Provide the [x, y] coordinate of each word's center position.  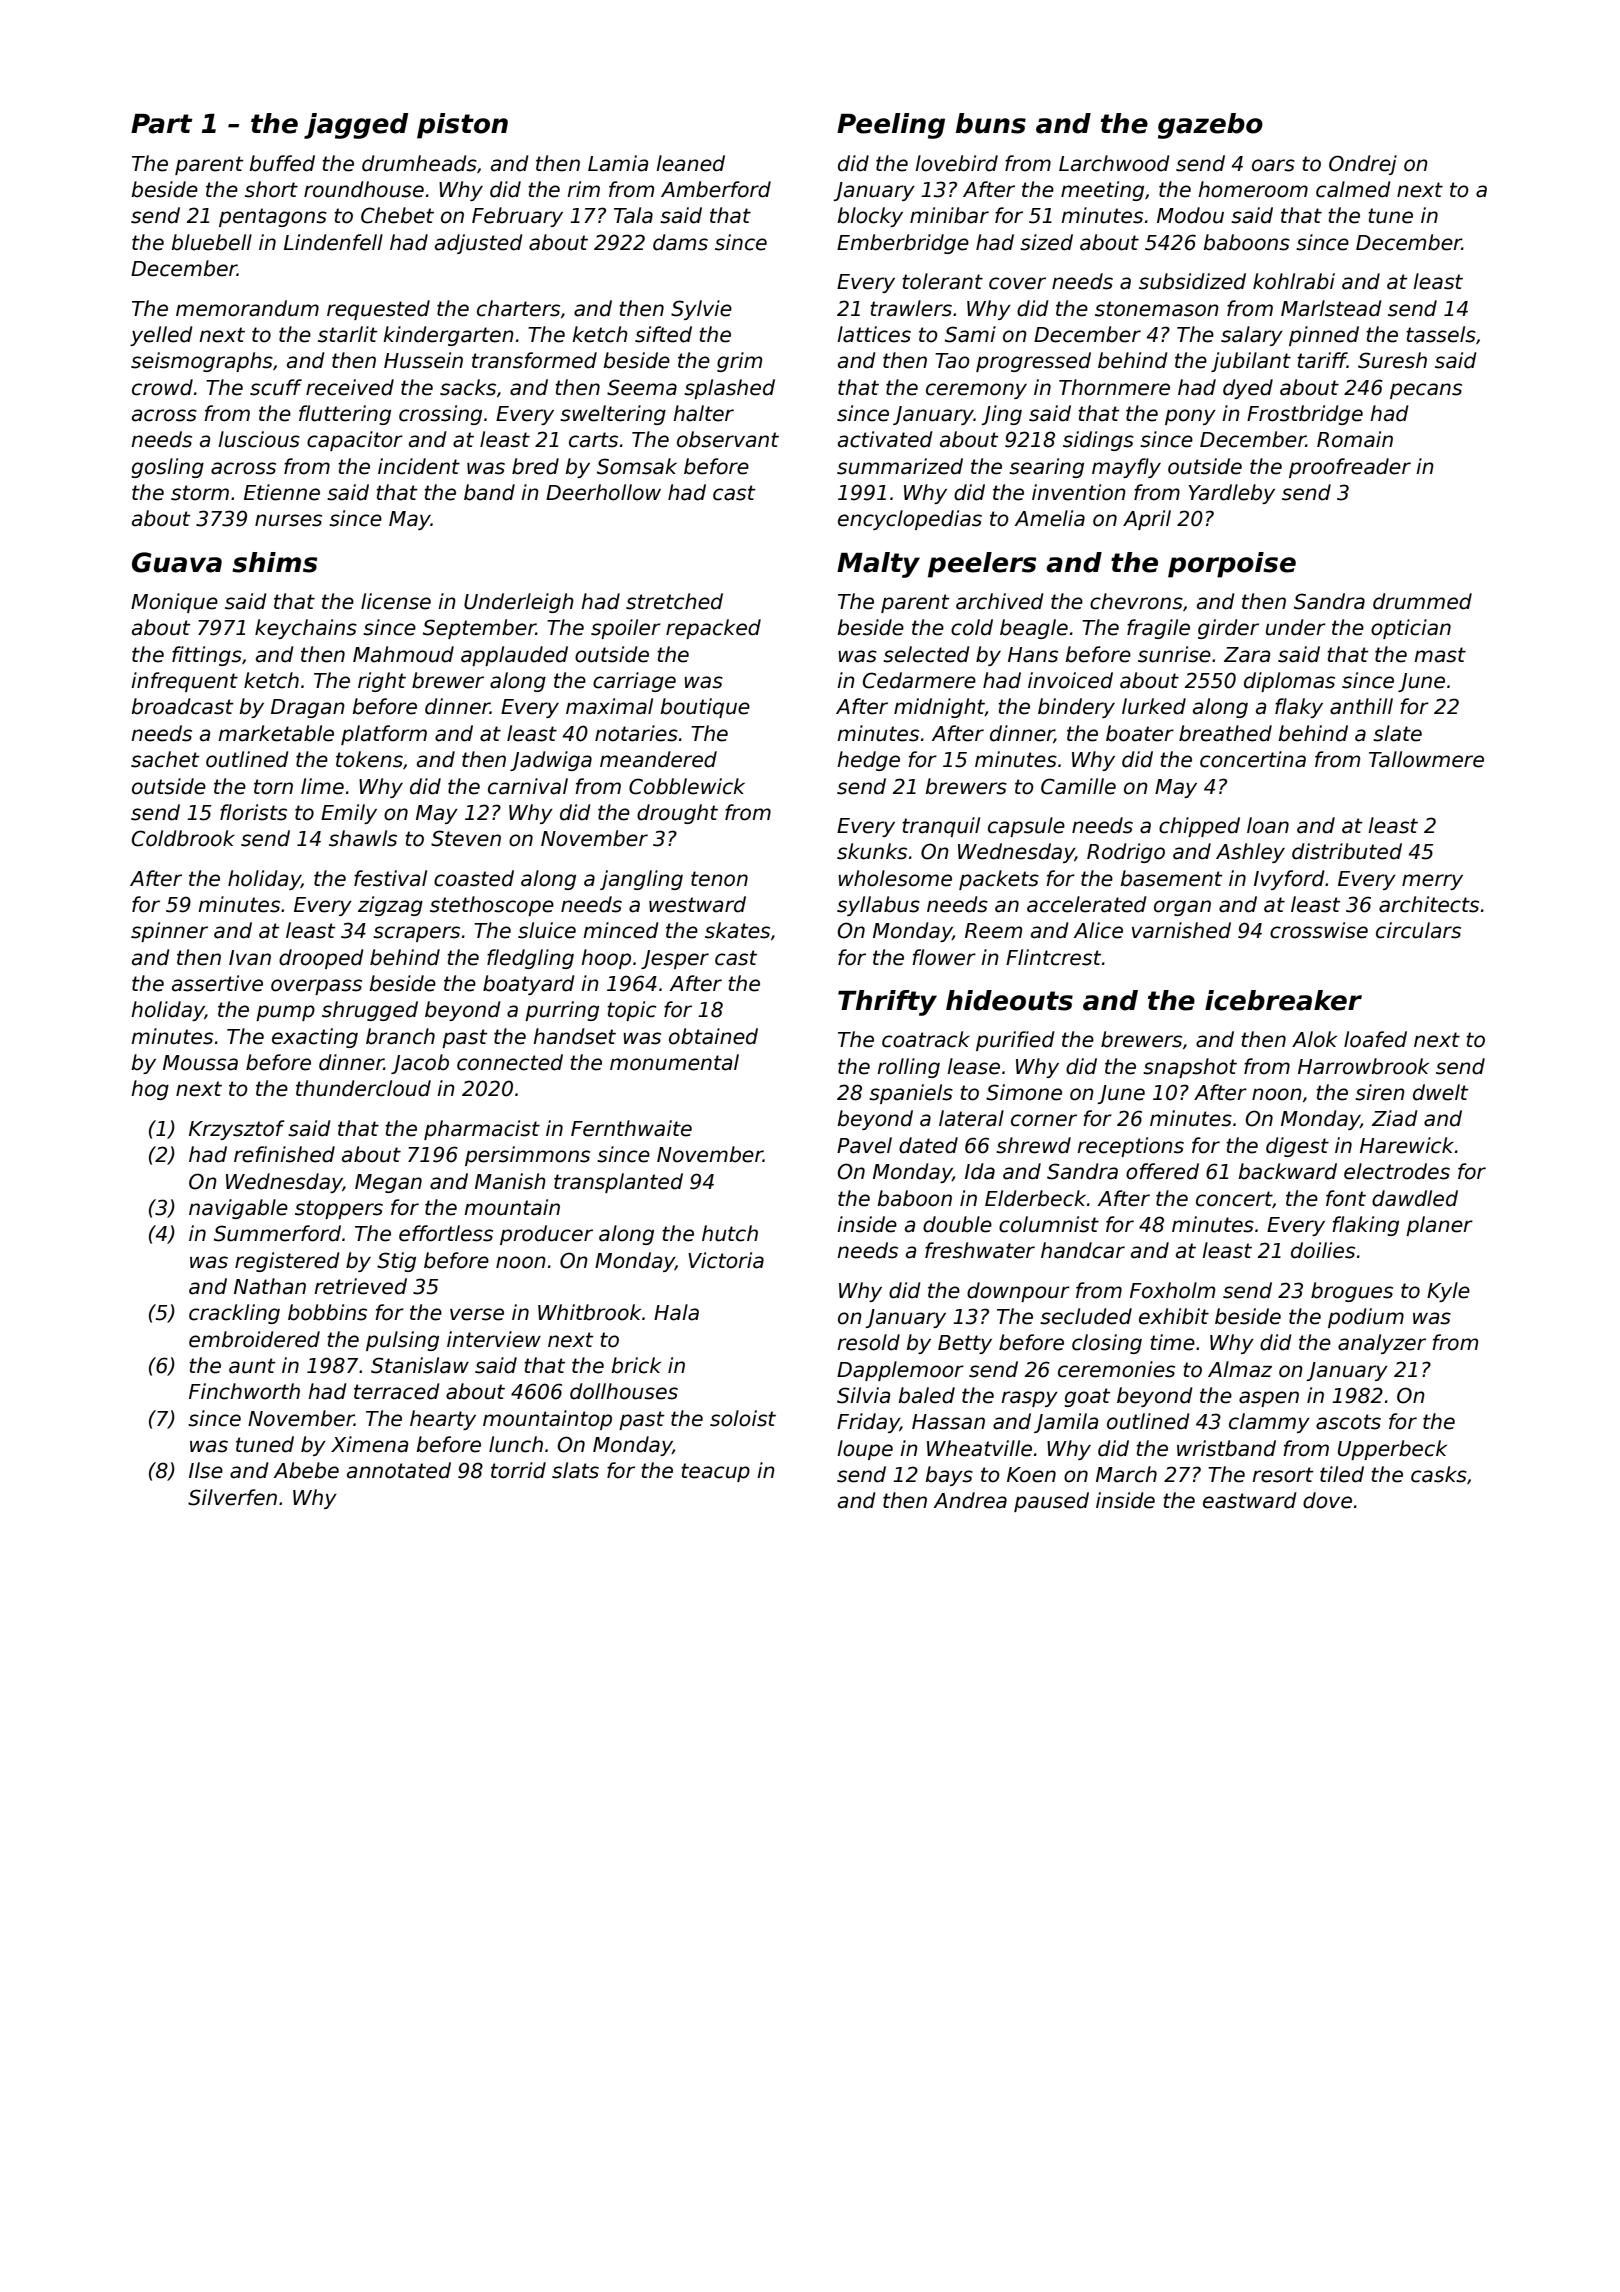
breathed [1225, 733]
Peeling [891, 126]
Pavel [864, 1145]
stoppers [339, 1209]
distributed [1347, 851]
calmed [1353, 189]
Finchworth [244, 1391]
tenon [719, 879]
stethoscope [492, 906]
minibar [949, 215]
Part [161, 124]
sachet [165, 759]
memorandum [247, 308]
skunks [872, 851]
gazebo [1210, 126]
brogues [1352, 1292]
